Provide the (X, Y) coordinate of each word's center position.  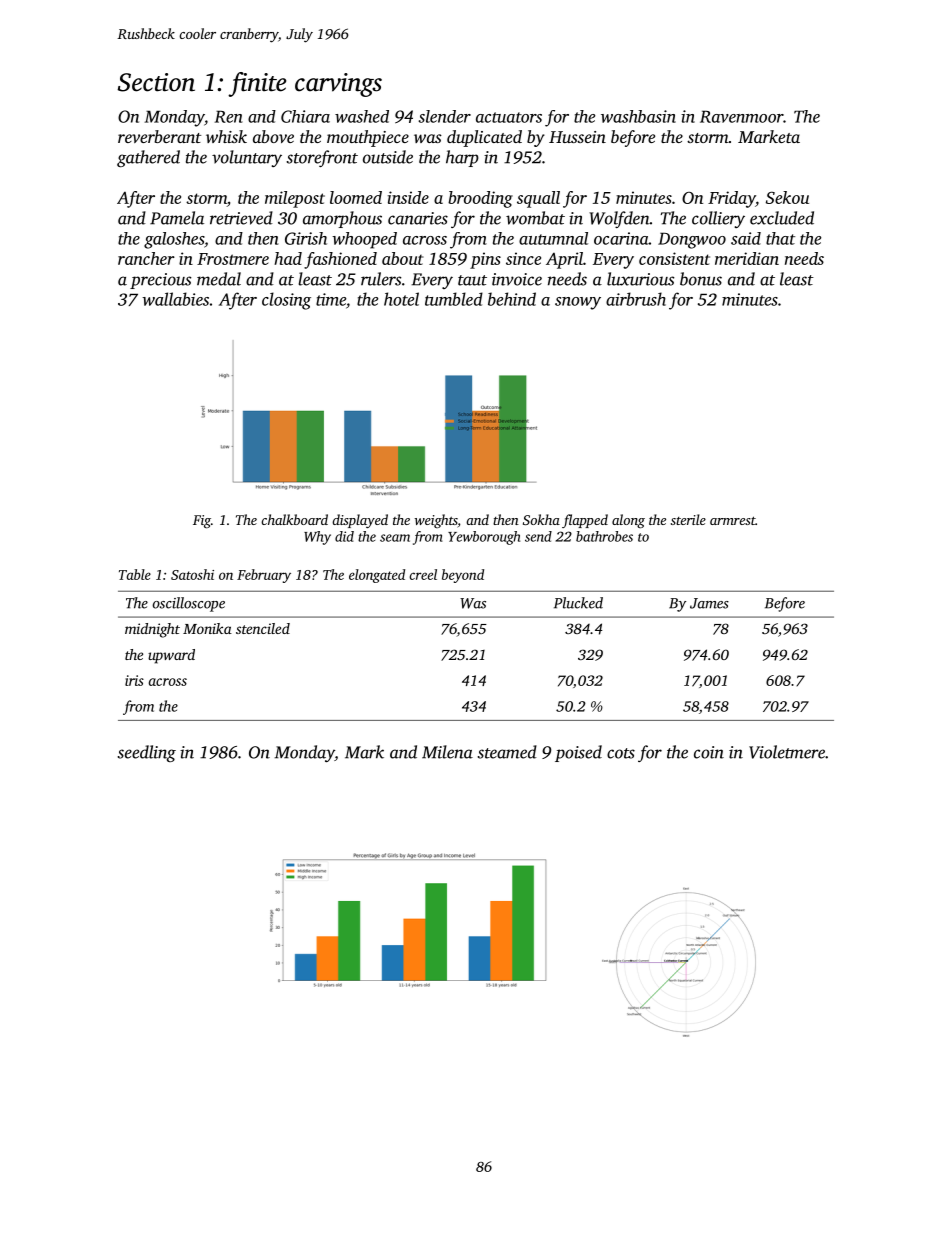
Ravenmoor (742, 116)
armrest (732, 520)
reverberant (159, 136)
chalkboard (294, 519)
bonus (701, 279)
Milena (447, 752)
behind (512, 299)
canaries (418, 218)
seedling (147, 753)
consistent (674, 258)
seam (395, 538)
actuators (509, 117)
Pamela (177, 218)
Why (317, 538)
